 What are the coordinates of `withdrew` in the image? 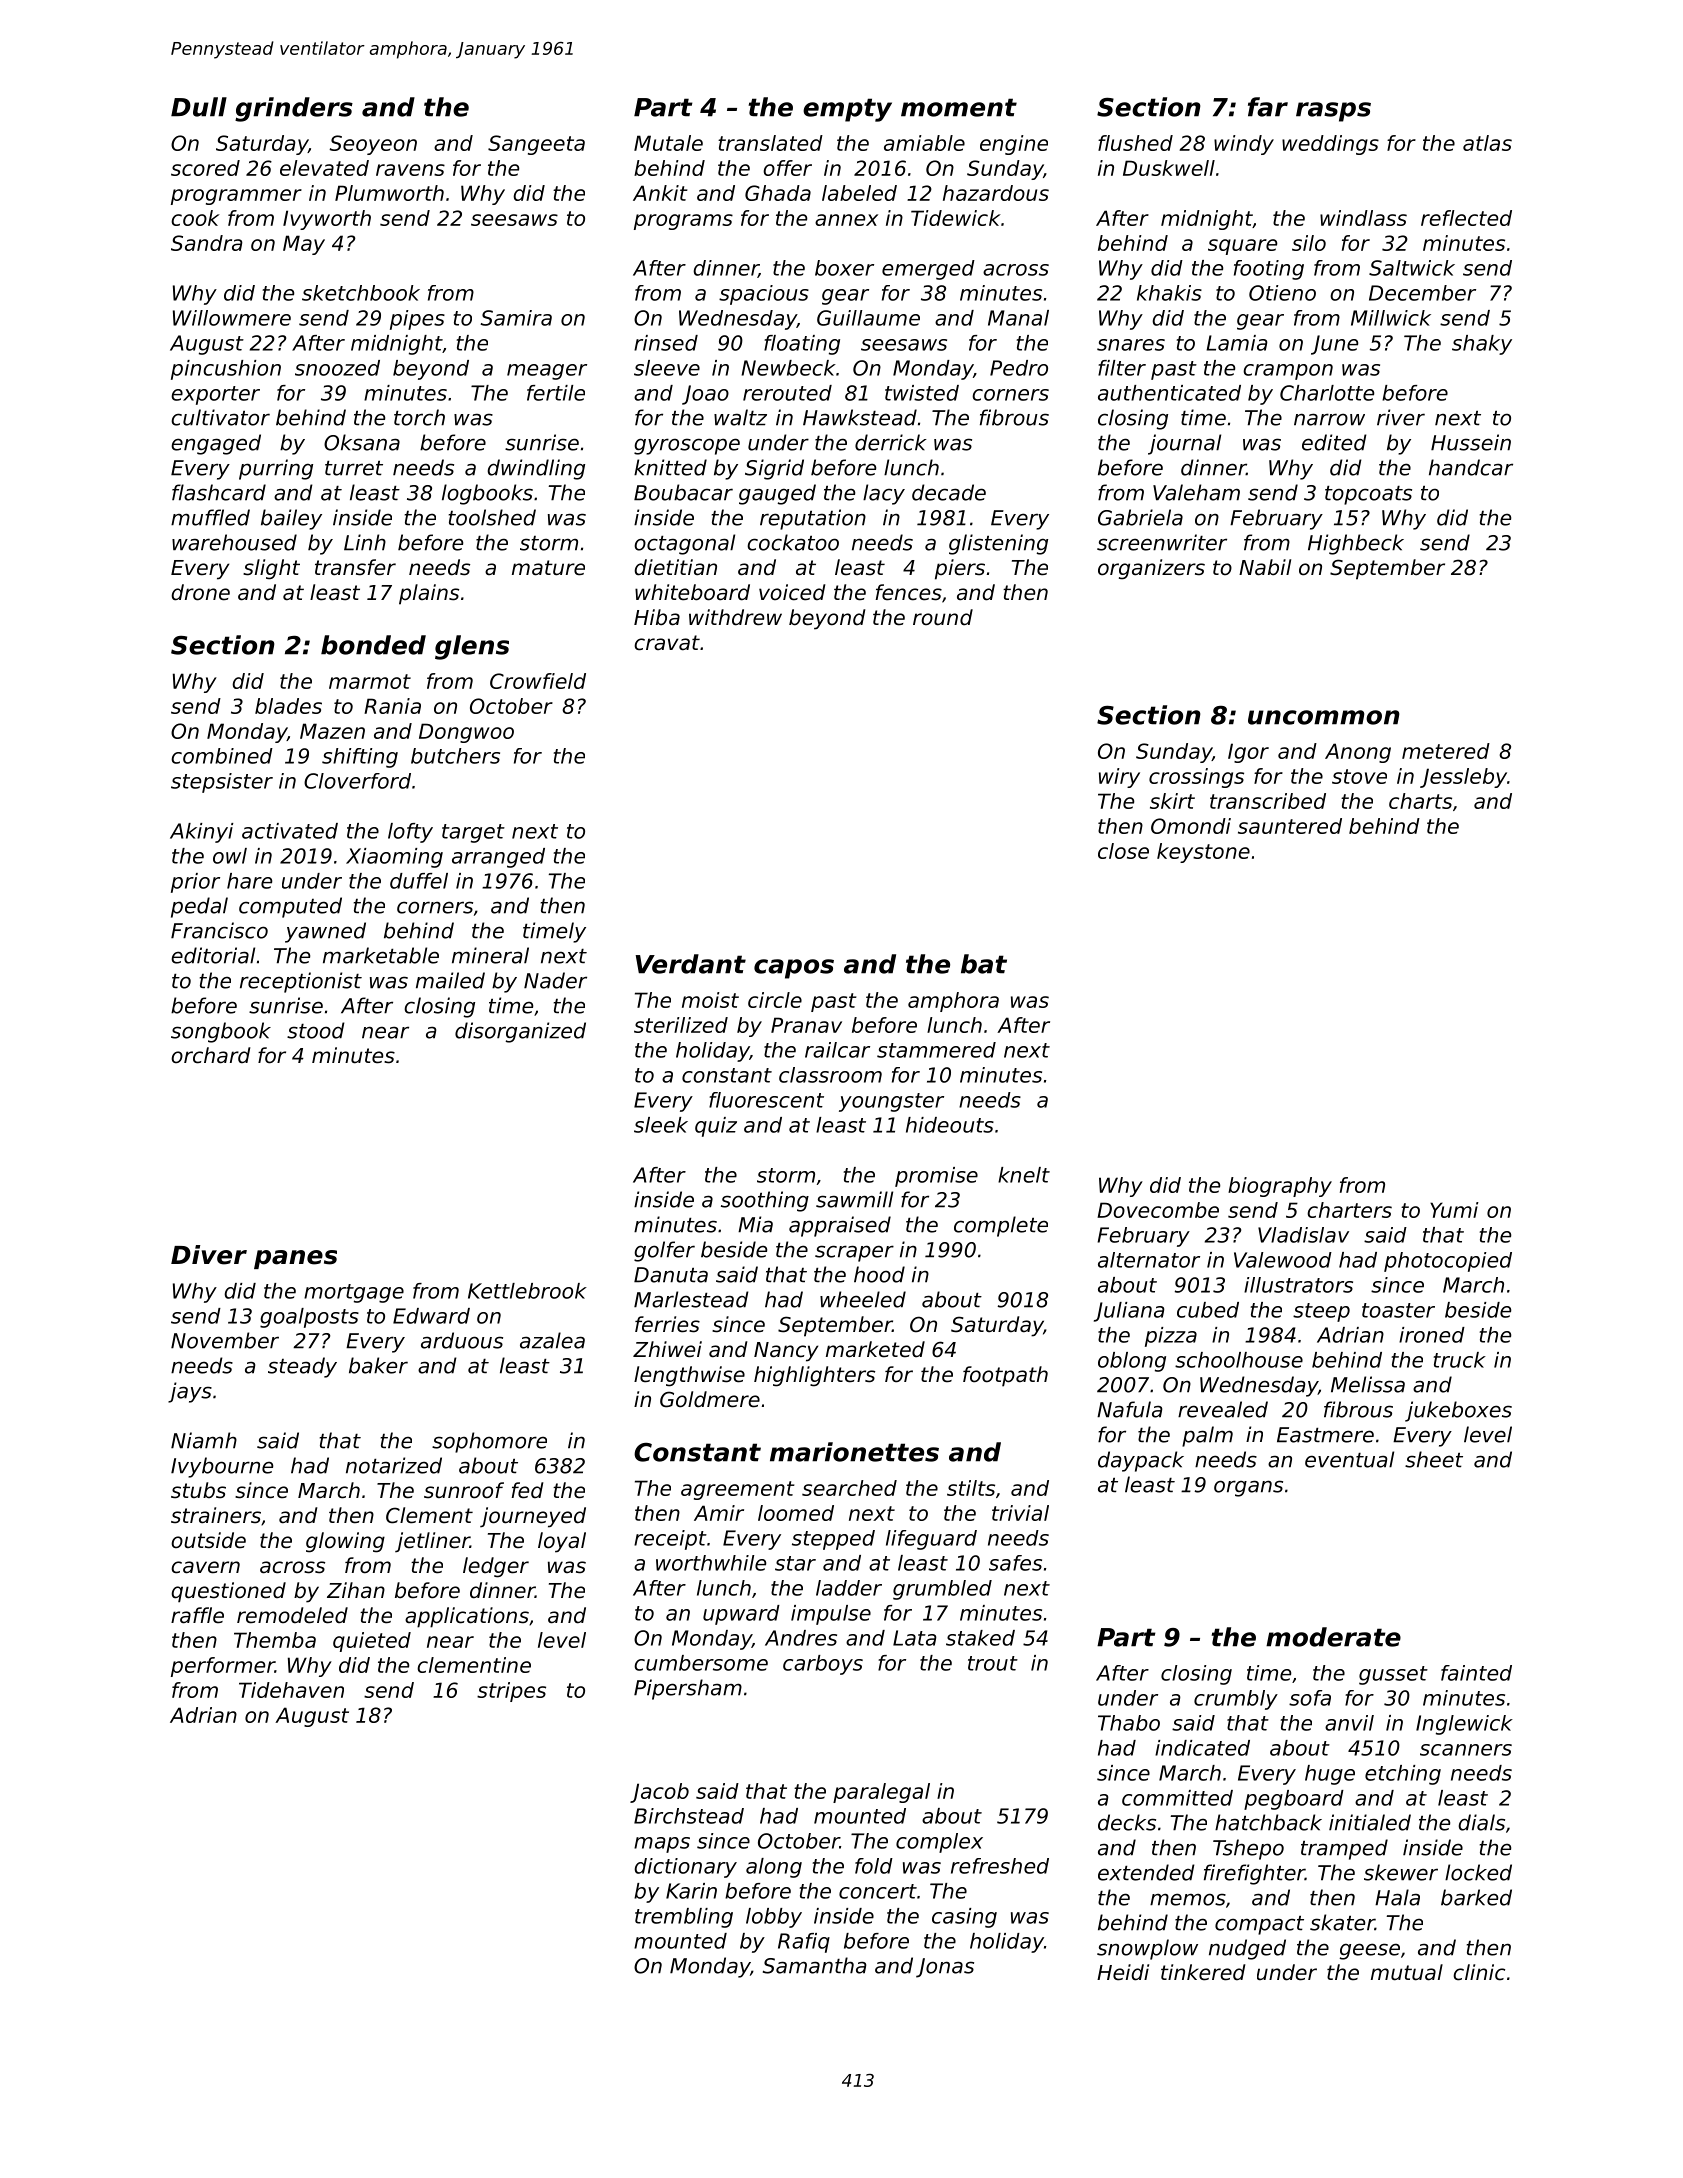 It's located at (735, 617).
